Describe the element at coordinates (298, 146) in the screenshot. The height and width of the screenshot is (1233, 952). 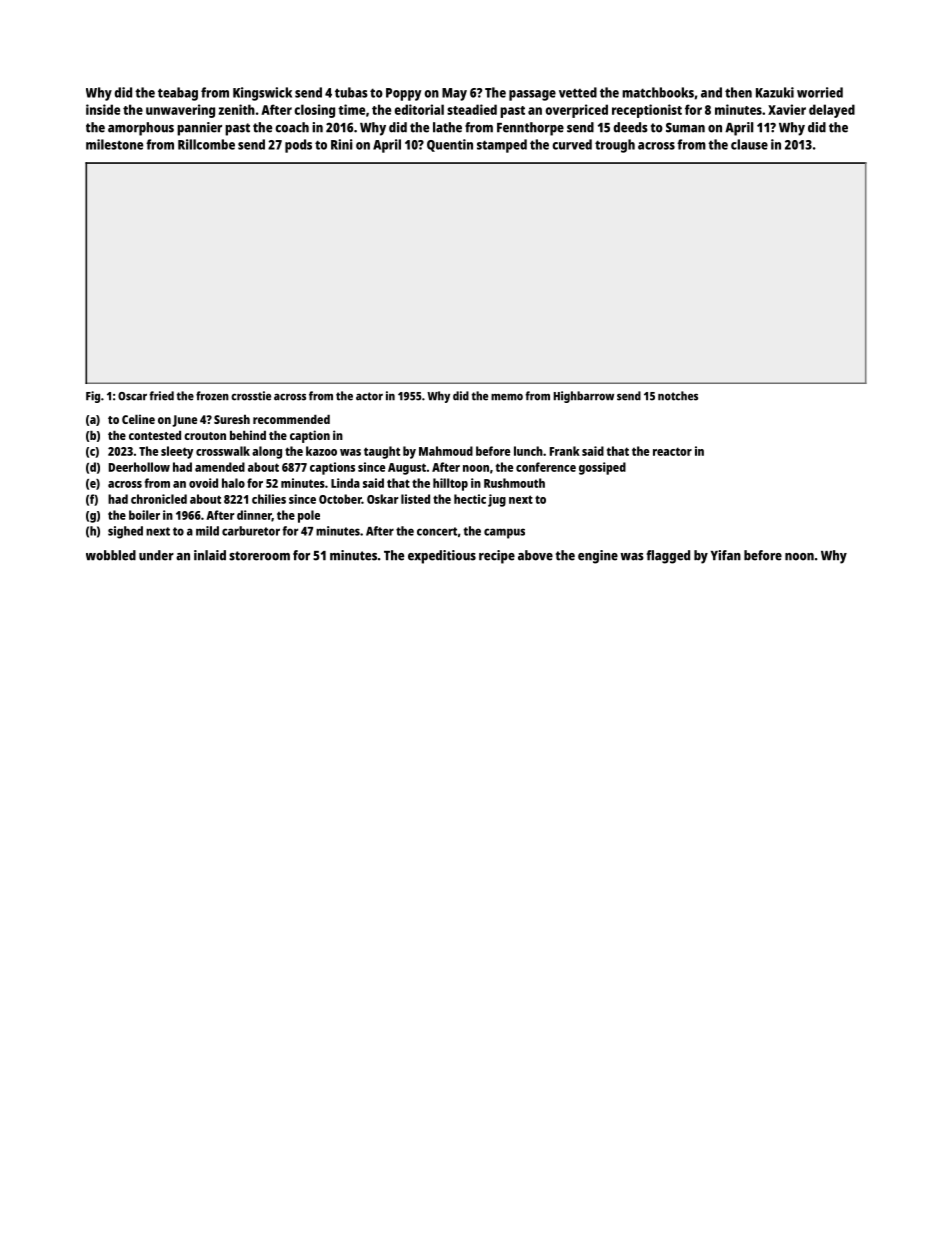
I see `pods` at that location.
